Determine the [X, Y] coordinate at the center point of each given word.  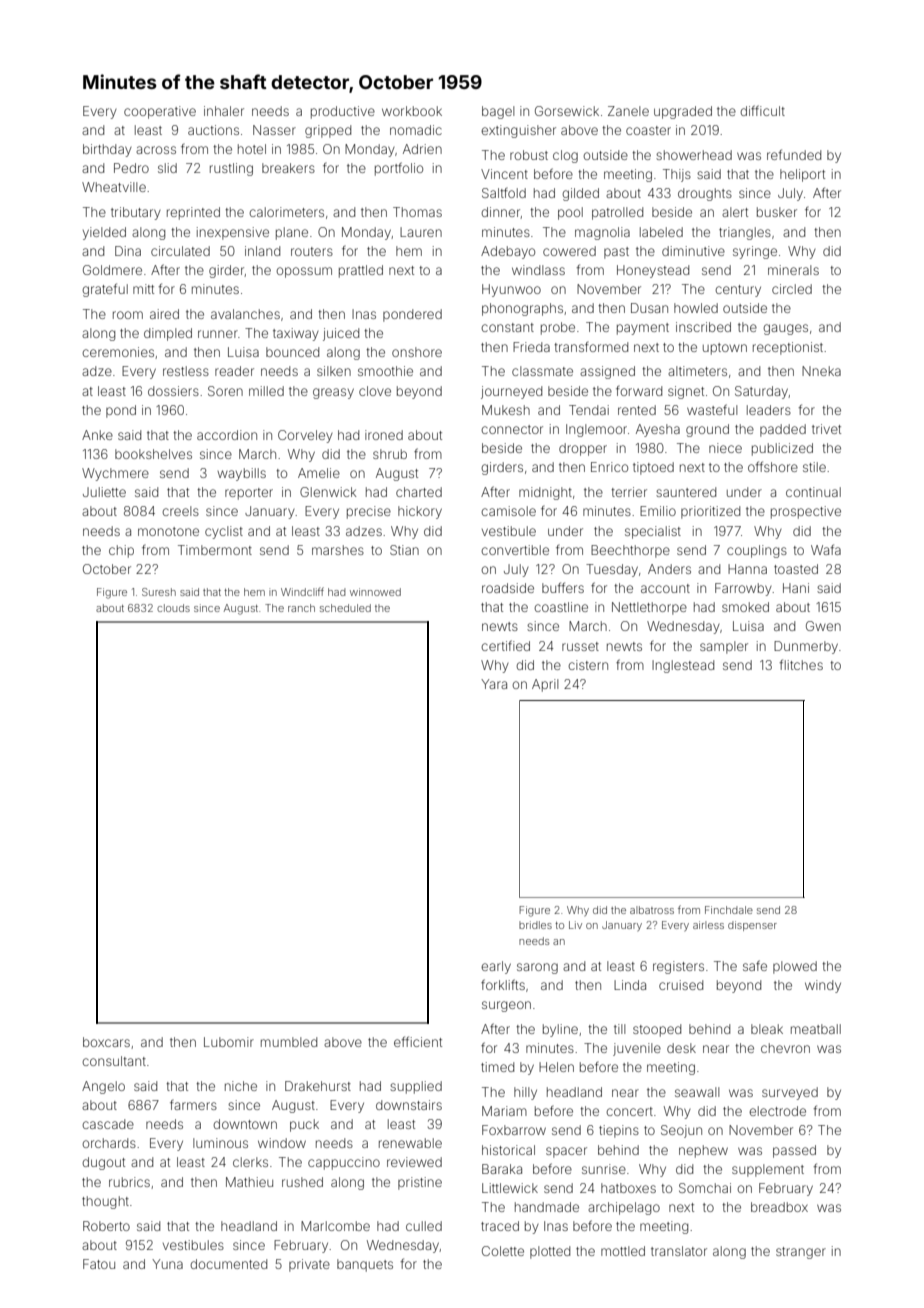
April [545, 685]
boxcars [106, 1042]
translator [679, 1251]
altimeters [697, 371]
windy [823, 986]
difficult [762, 110]
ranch [301, 608]
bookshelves [153, 454]
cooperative [160, 112]
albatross [652, 910]
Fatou [99, 1264]
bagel [498, 112]
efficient [418, 1041]
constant [507, 327]
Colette [503, 1251]
